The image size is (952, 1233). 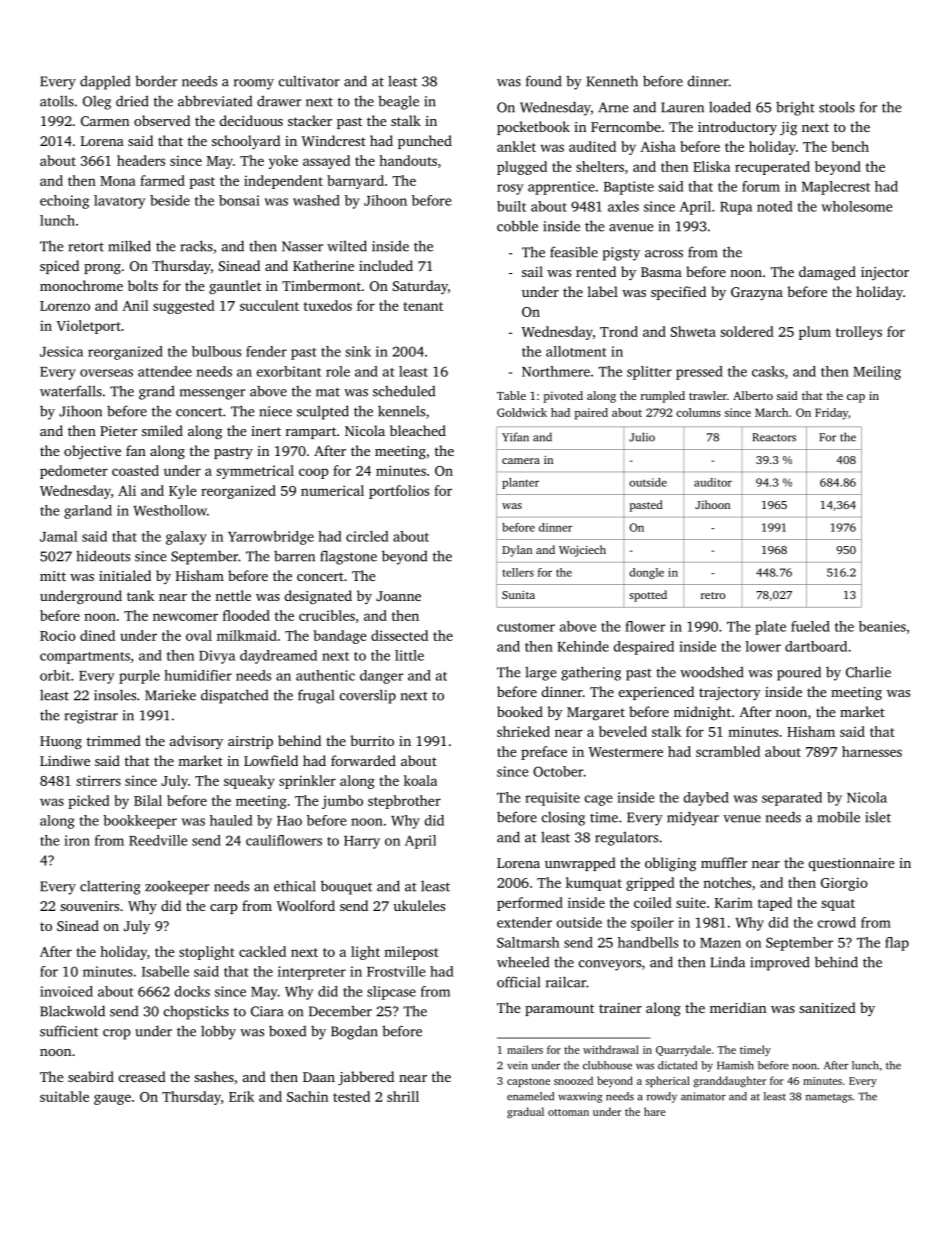 What do you see at coordinates (699, 373) in the screenshot?
I see `pressed` at bounding box center [699, 373].
